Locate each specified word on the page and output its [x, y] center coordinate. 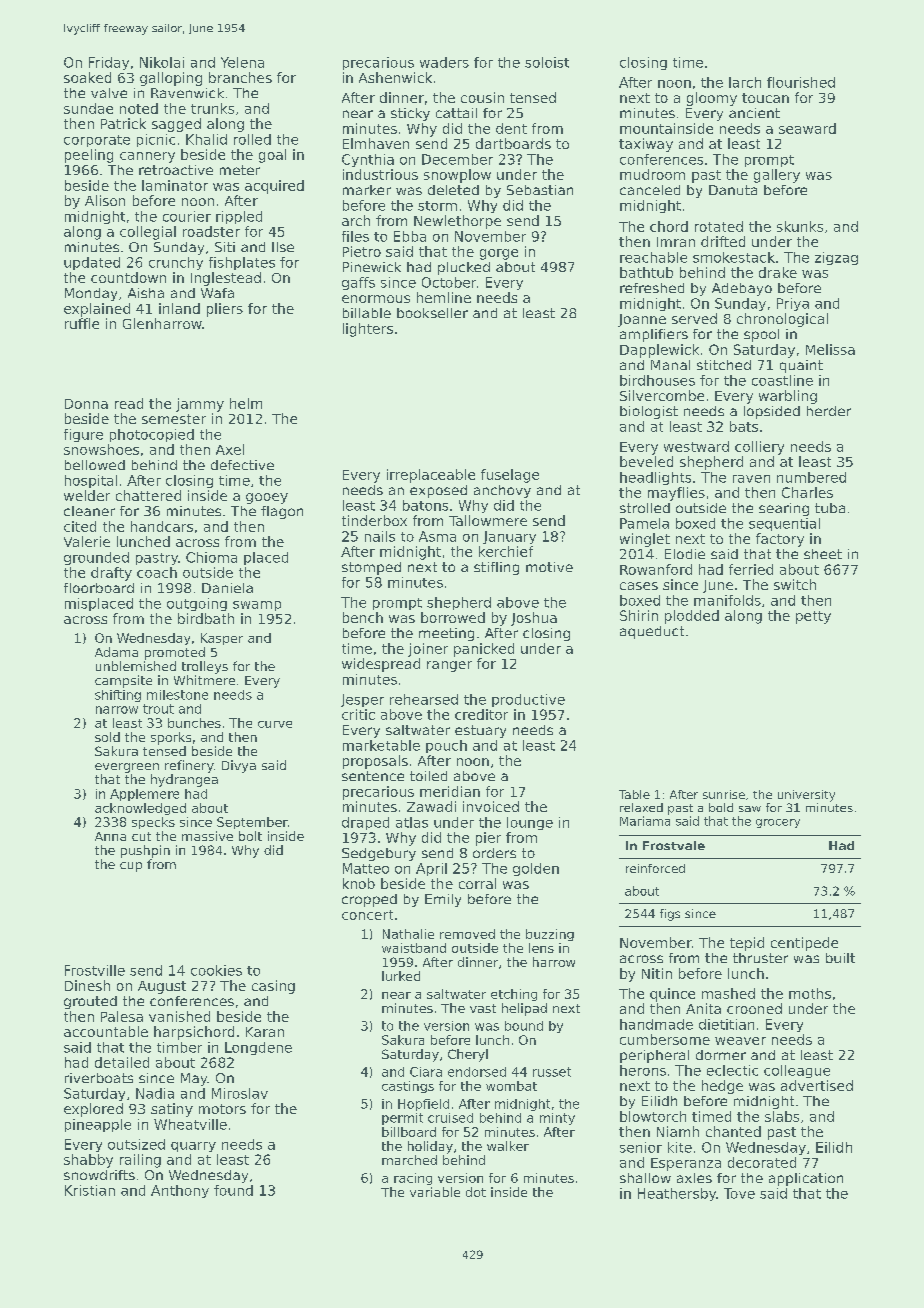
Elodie [685, 554]
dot [476, 1192]
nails [380, 536]
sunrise [724, 794]
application [806, 1179]
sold [107, 737]
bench [363, 617]
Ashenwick [395, 77]
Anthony [180, 1191]
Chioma [211, 557]
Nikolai [162, 62]
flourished [801, 82]
